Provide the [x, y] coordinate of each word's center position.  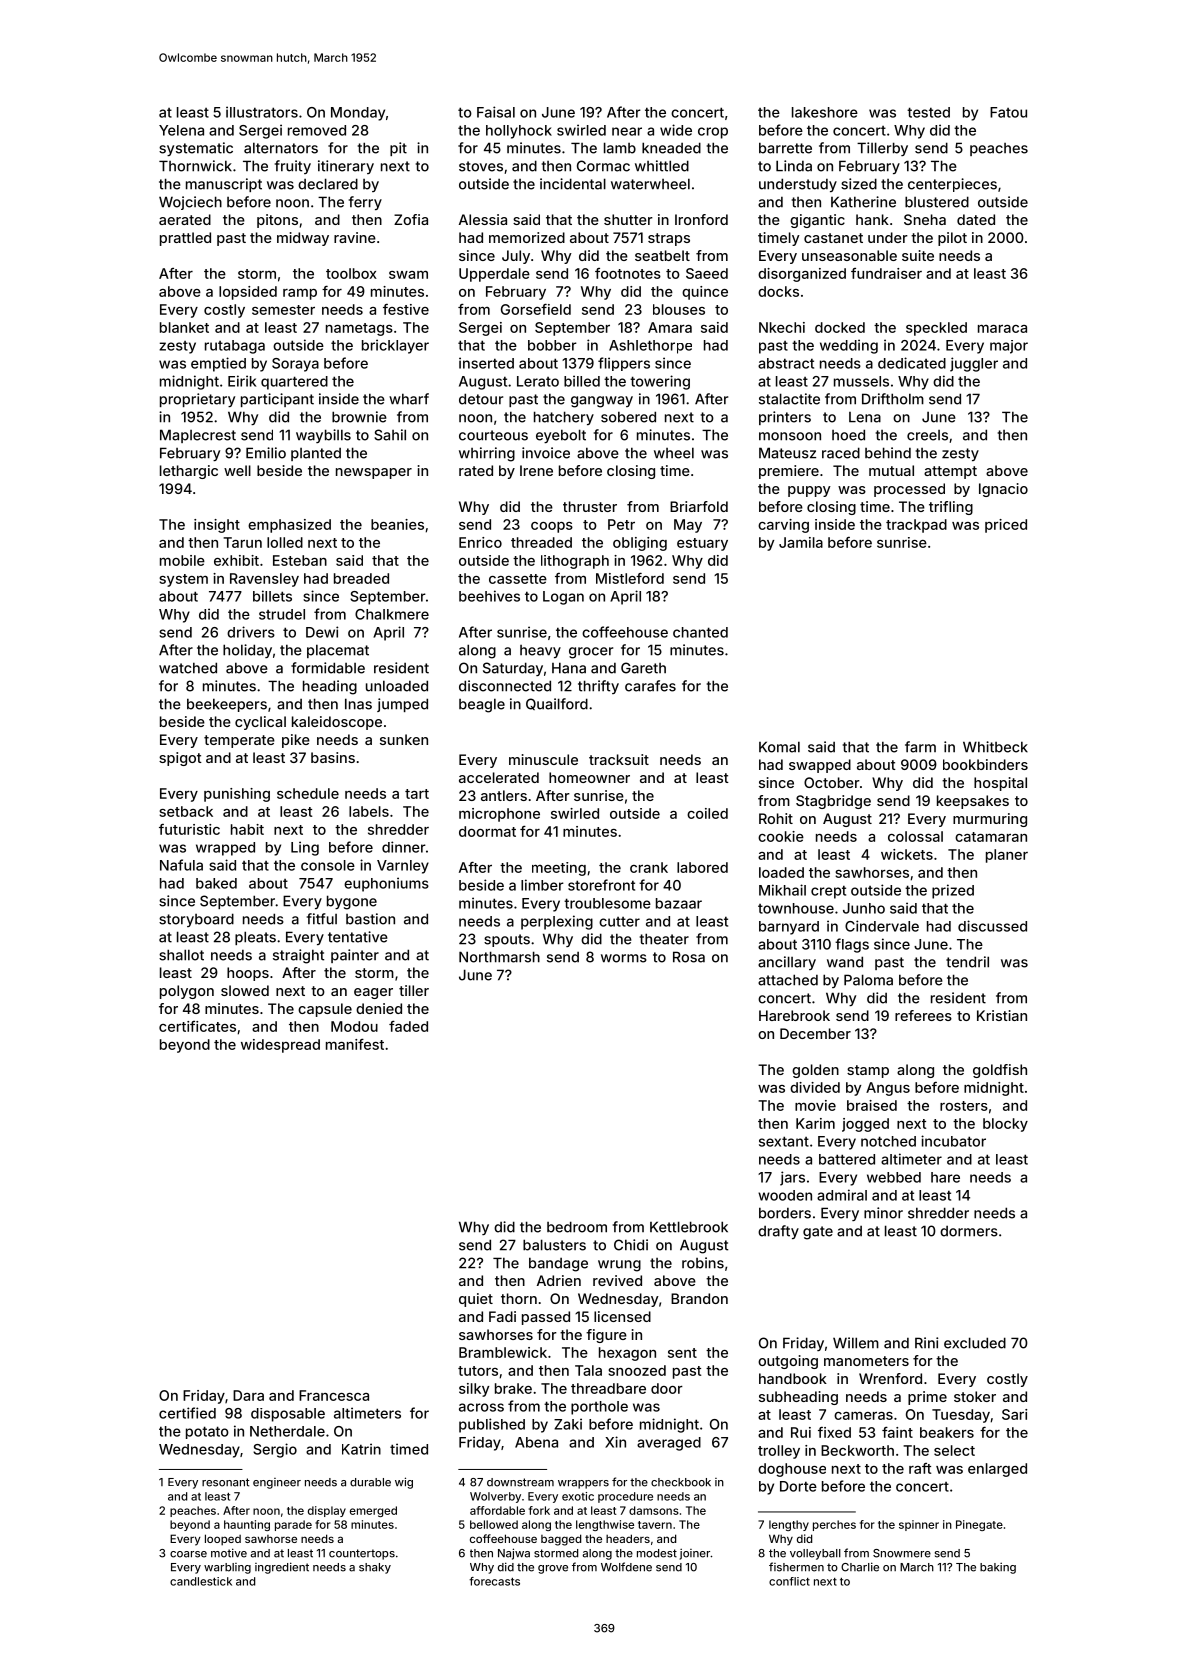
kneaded [671, 148]
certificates [197, 1026]
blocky [1005, 1125]
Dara [248, 1395]
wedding [849, 346]
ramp [300, 294]
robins [703, 1263]
